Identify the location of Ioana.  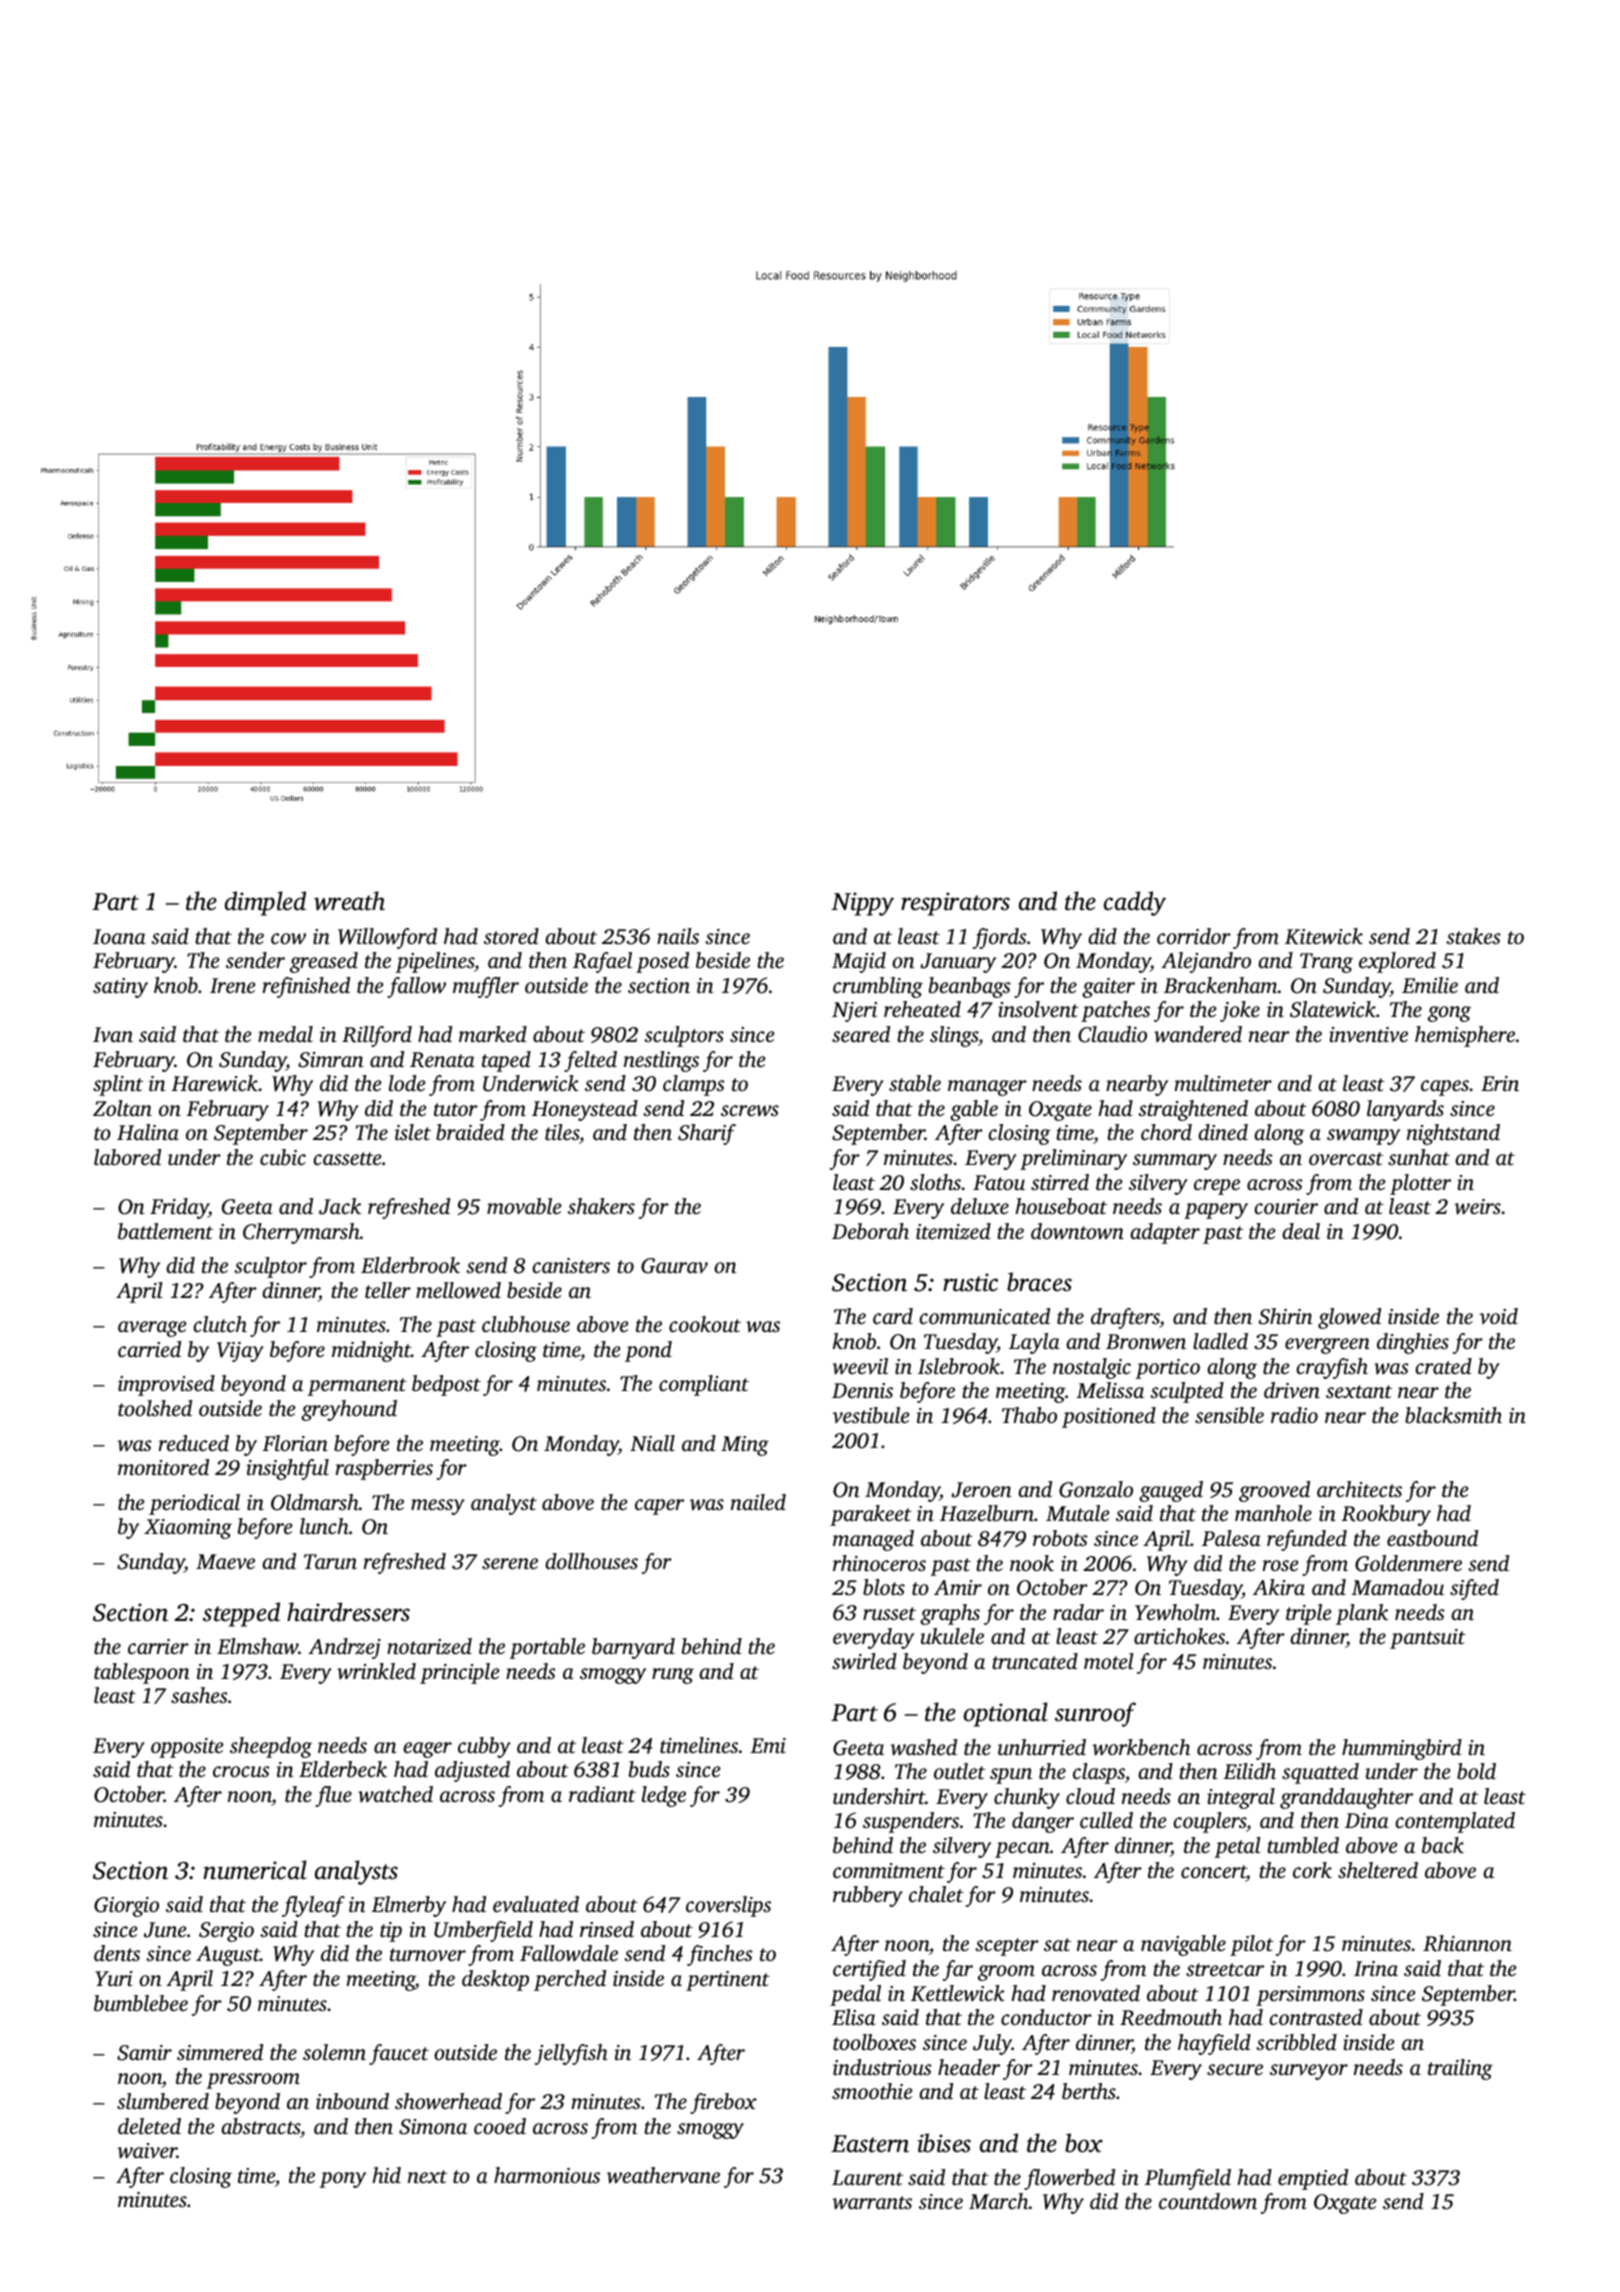
(119, 936).
